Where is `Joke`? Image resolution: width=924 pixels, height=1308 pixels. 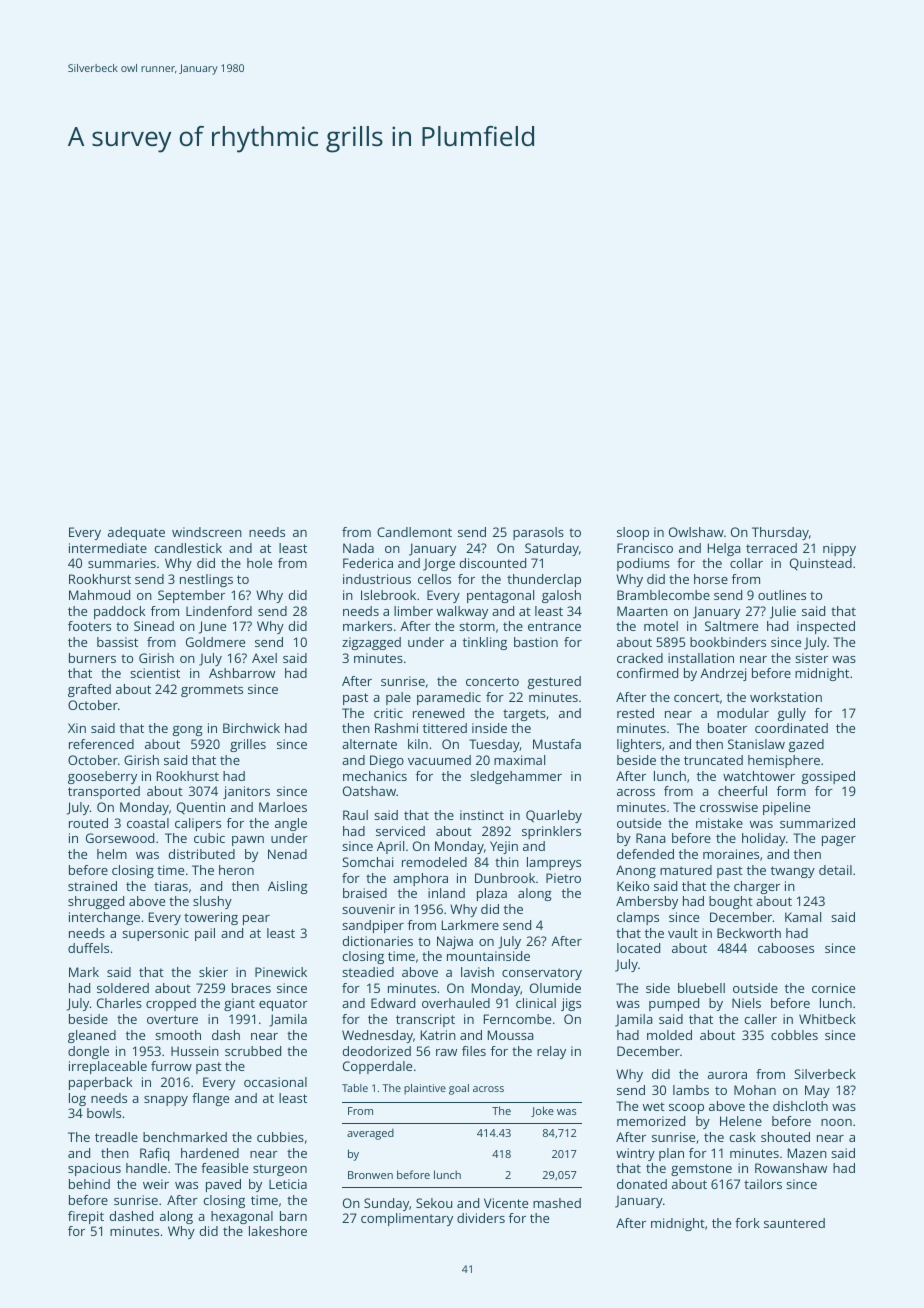
Joke is located at coordinates (542, 1111).
